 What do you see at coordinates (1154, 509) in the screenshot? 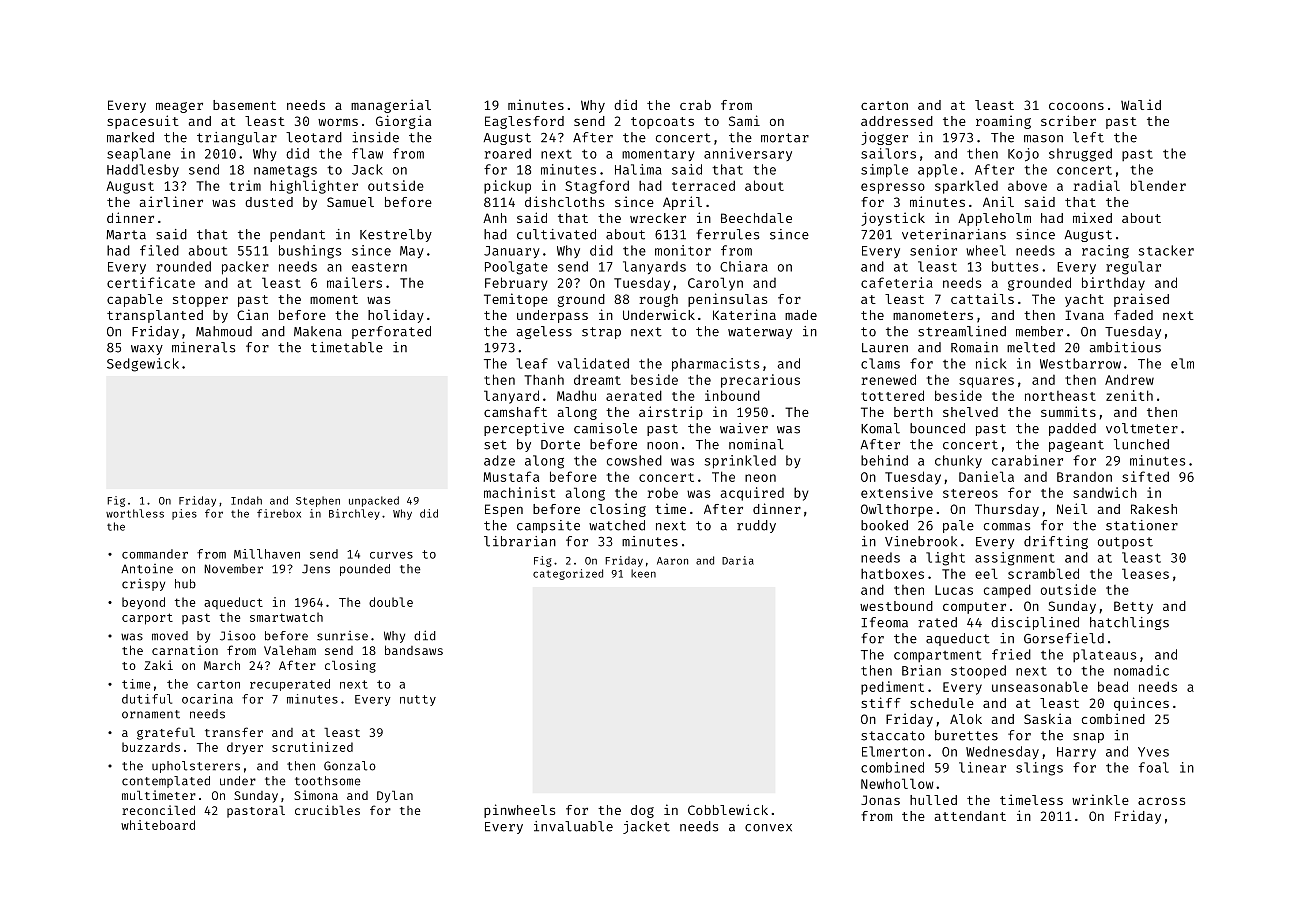
I see `Rakesh` at bounding box center [1154, 509].
